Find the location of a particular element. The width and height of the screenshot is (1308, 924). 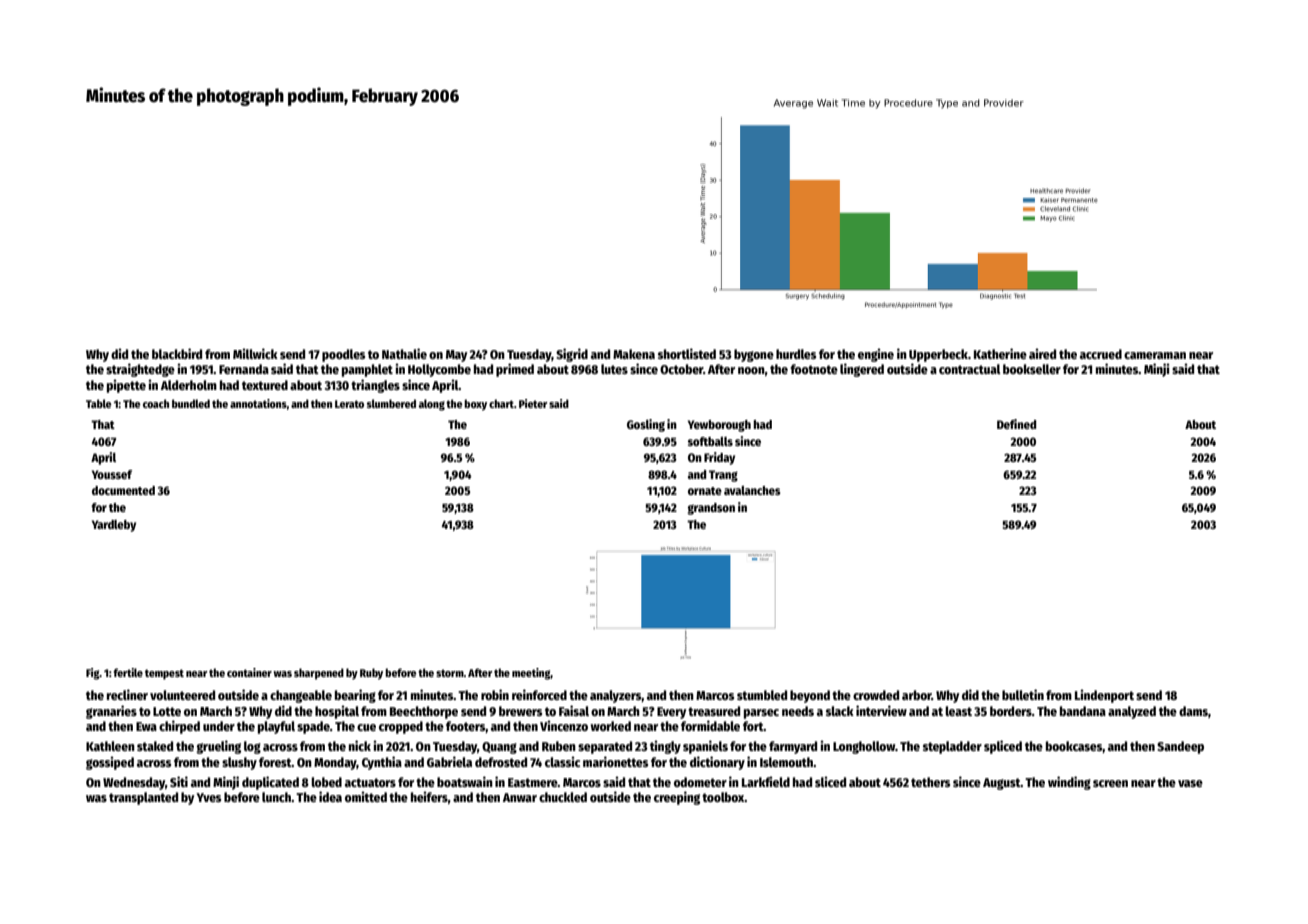

bulletin is located at coordinates (1023, 694).
